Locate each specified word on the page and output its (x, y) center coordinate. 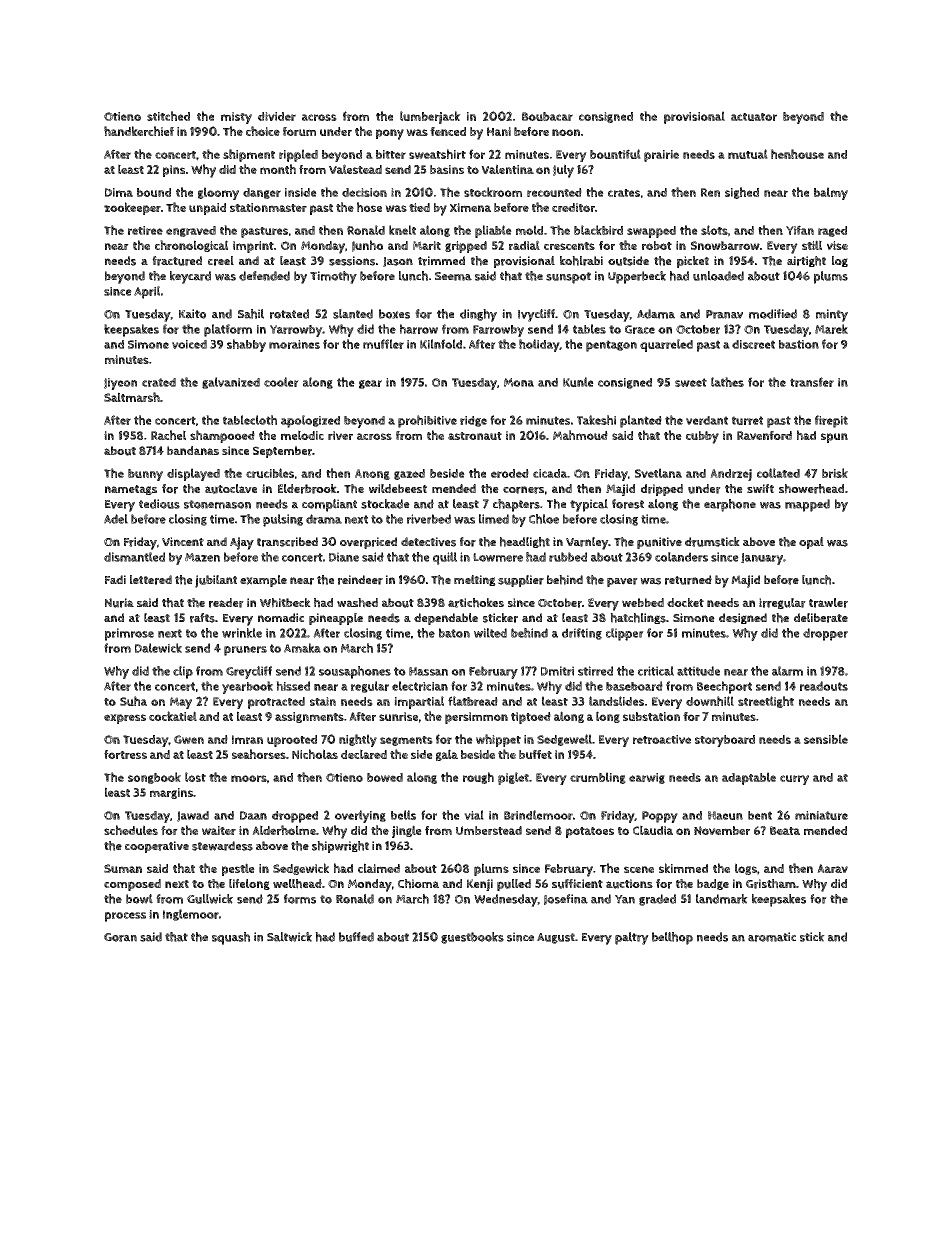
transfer (812, 382)
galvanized (231, 383)
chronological (191, 246)
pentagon (611, 346)
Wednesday (506, 900)
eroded (510, 473)
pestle (238, 869)
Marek (831, 329)
